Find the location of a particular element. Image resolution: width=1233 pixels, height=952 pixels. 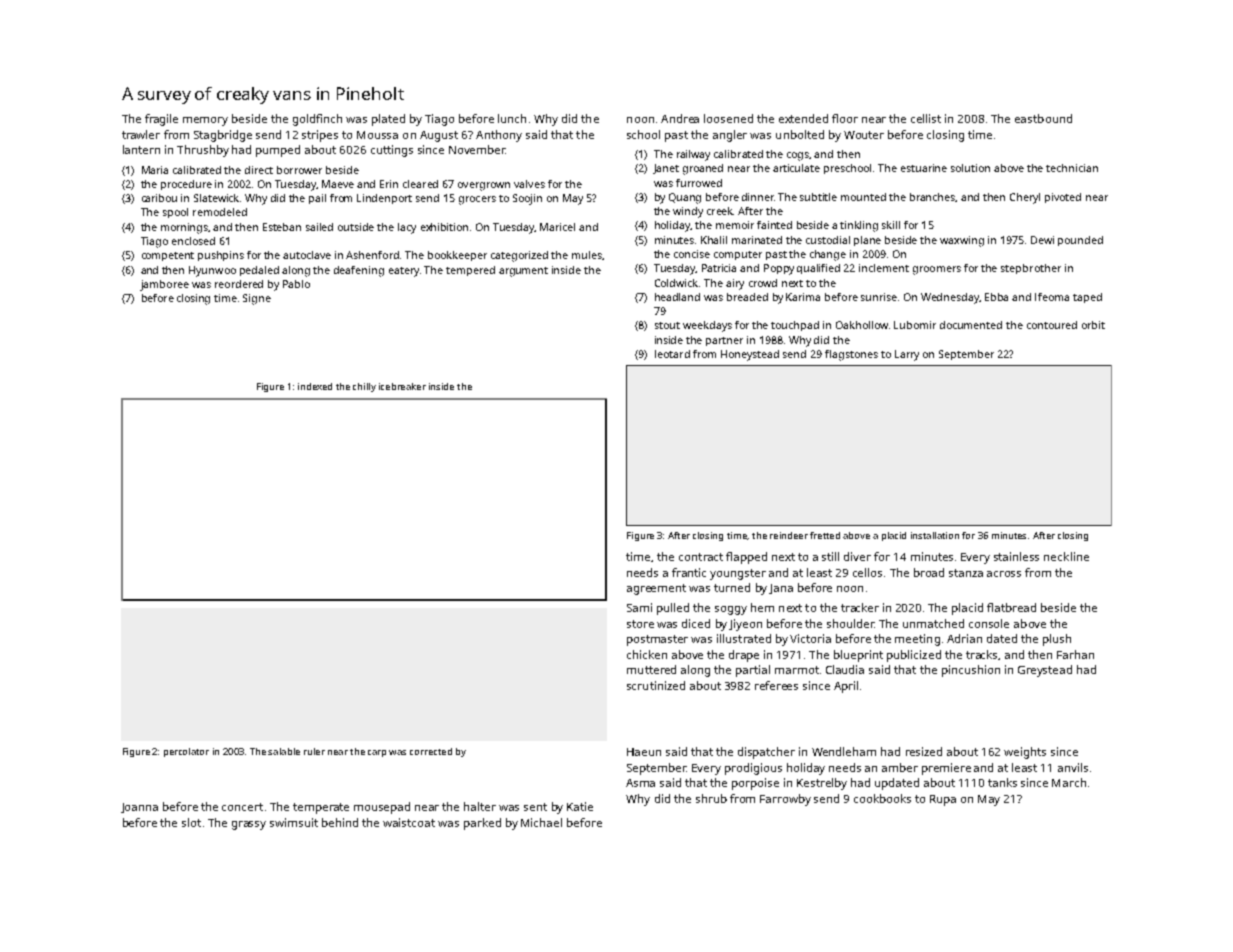

lunch is located at coordinates (512, 118).
